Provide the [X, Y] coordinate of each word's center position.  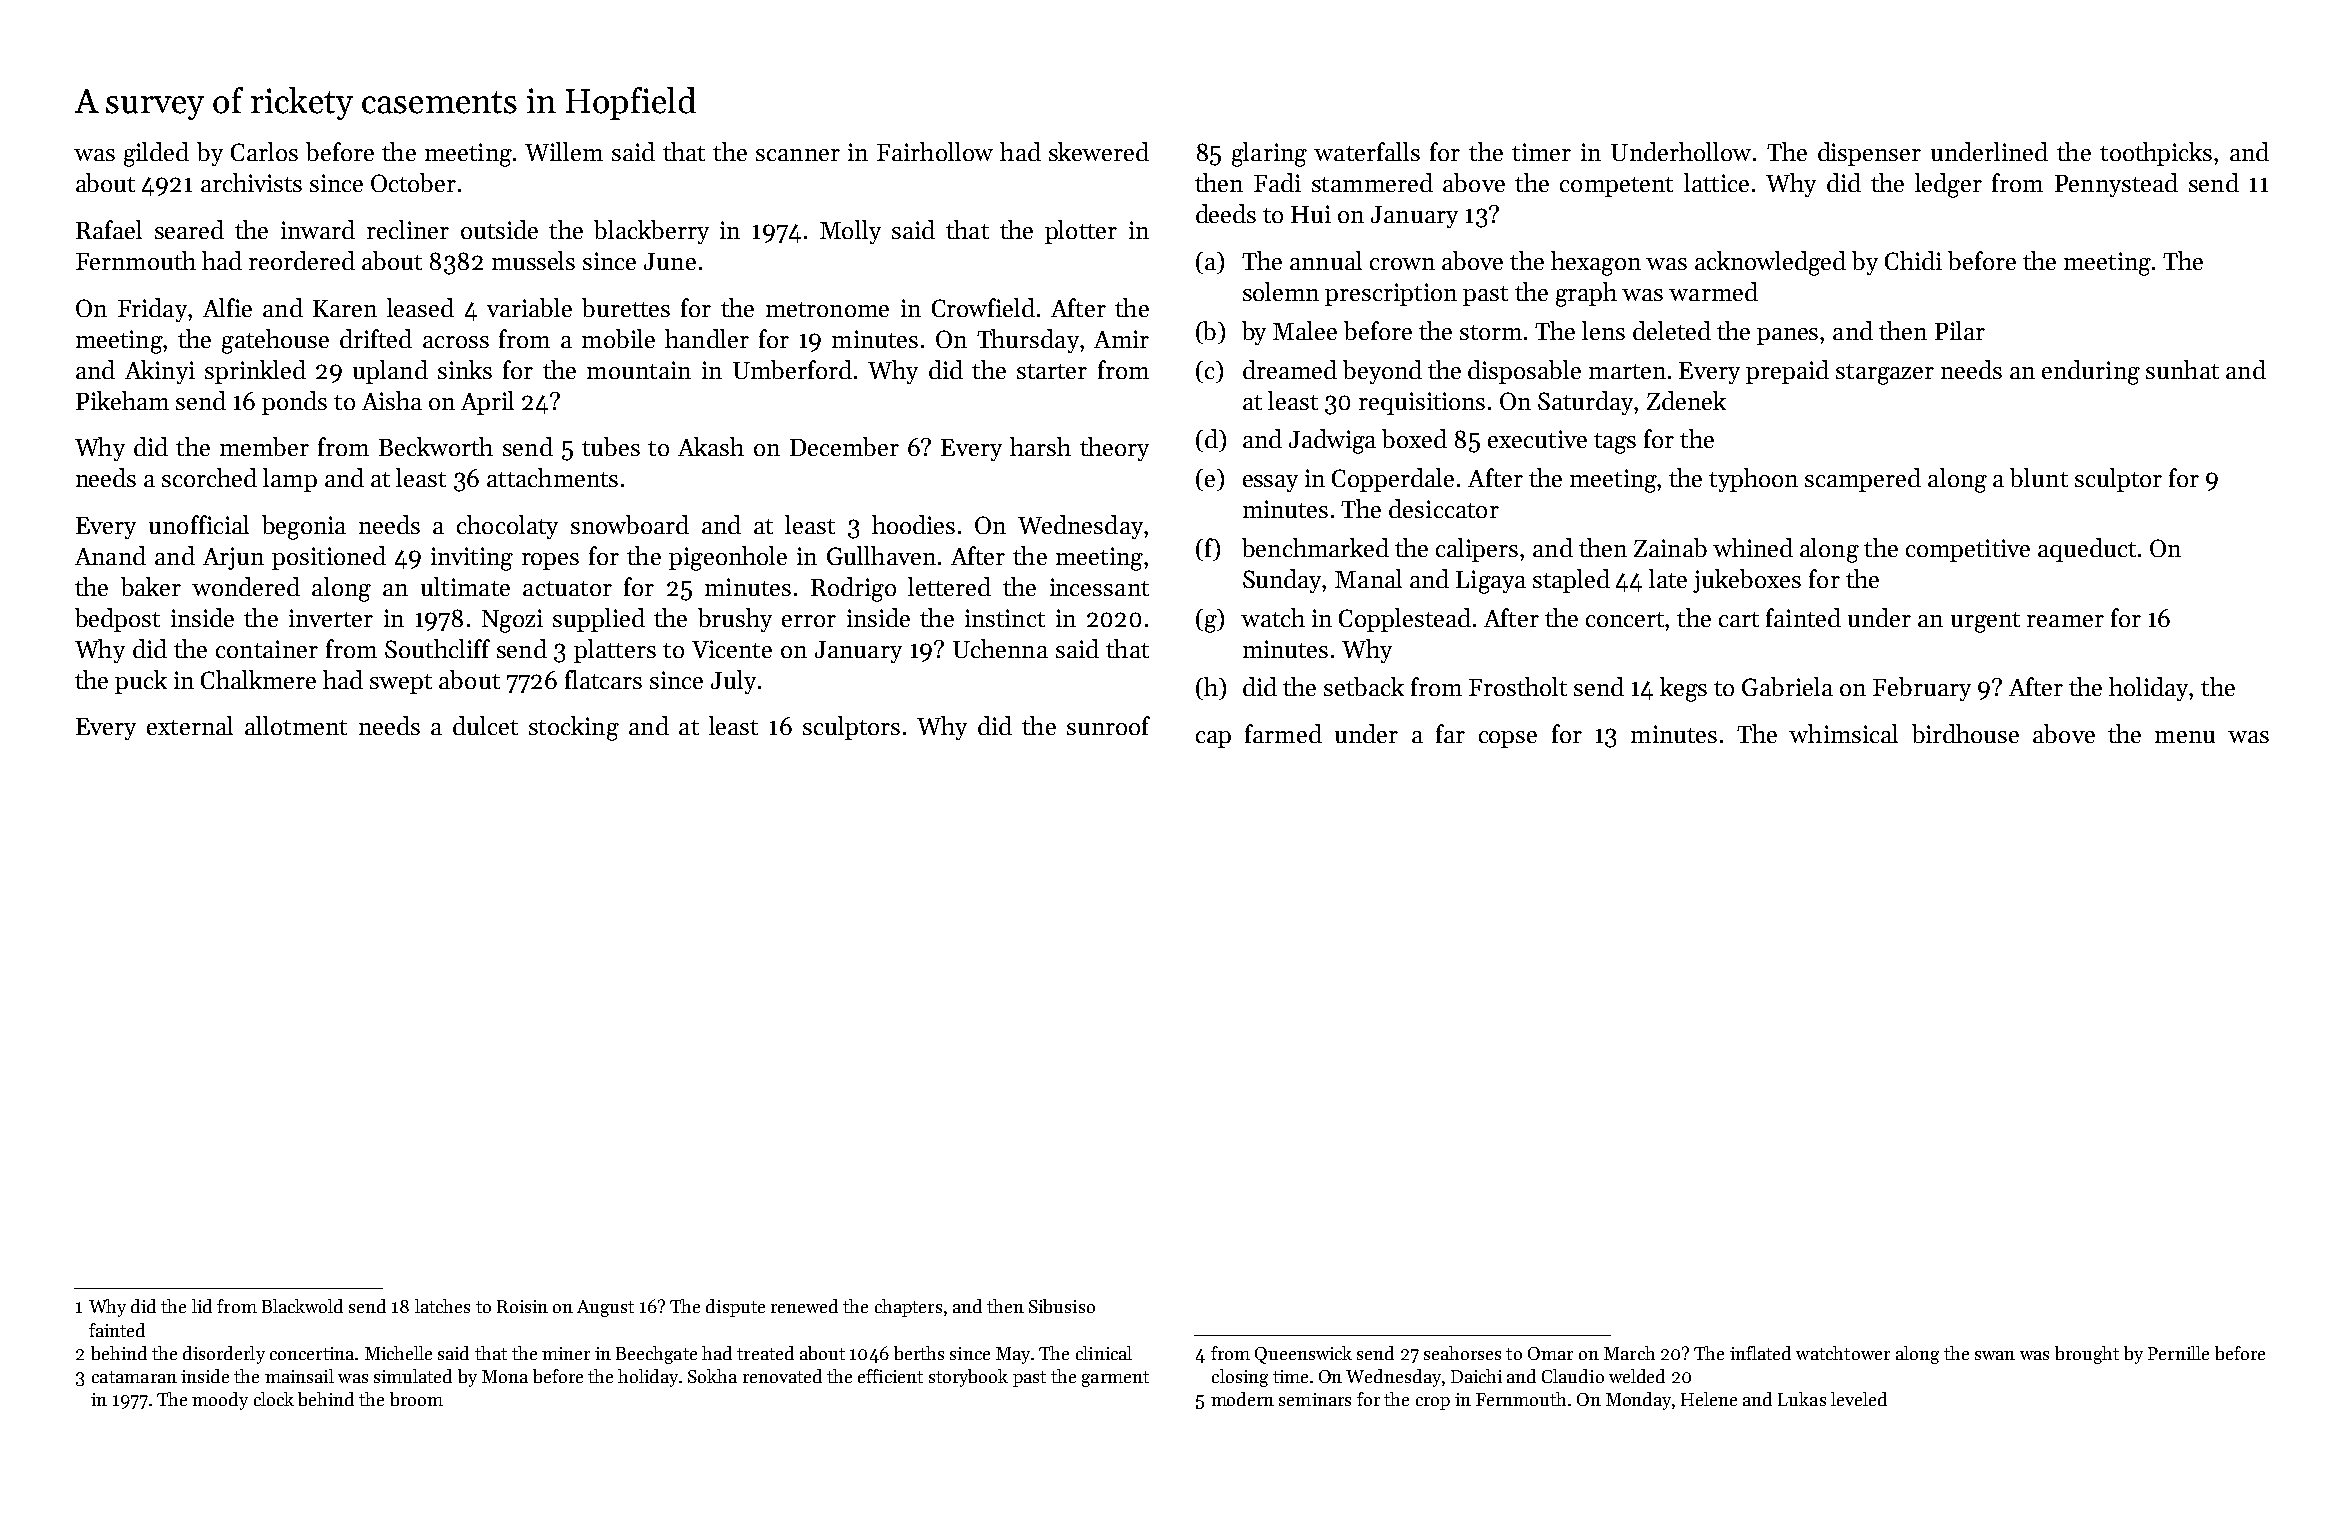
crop [1433, 1403]
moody [220, 1401]
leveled [1859, 1399]
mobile [618, 338]
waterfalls [1367, 151]
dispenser [1869, 154]
